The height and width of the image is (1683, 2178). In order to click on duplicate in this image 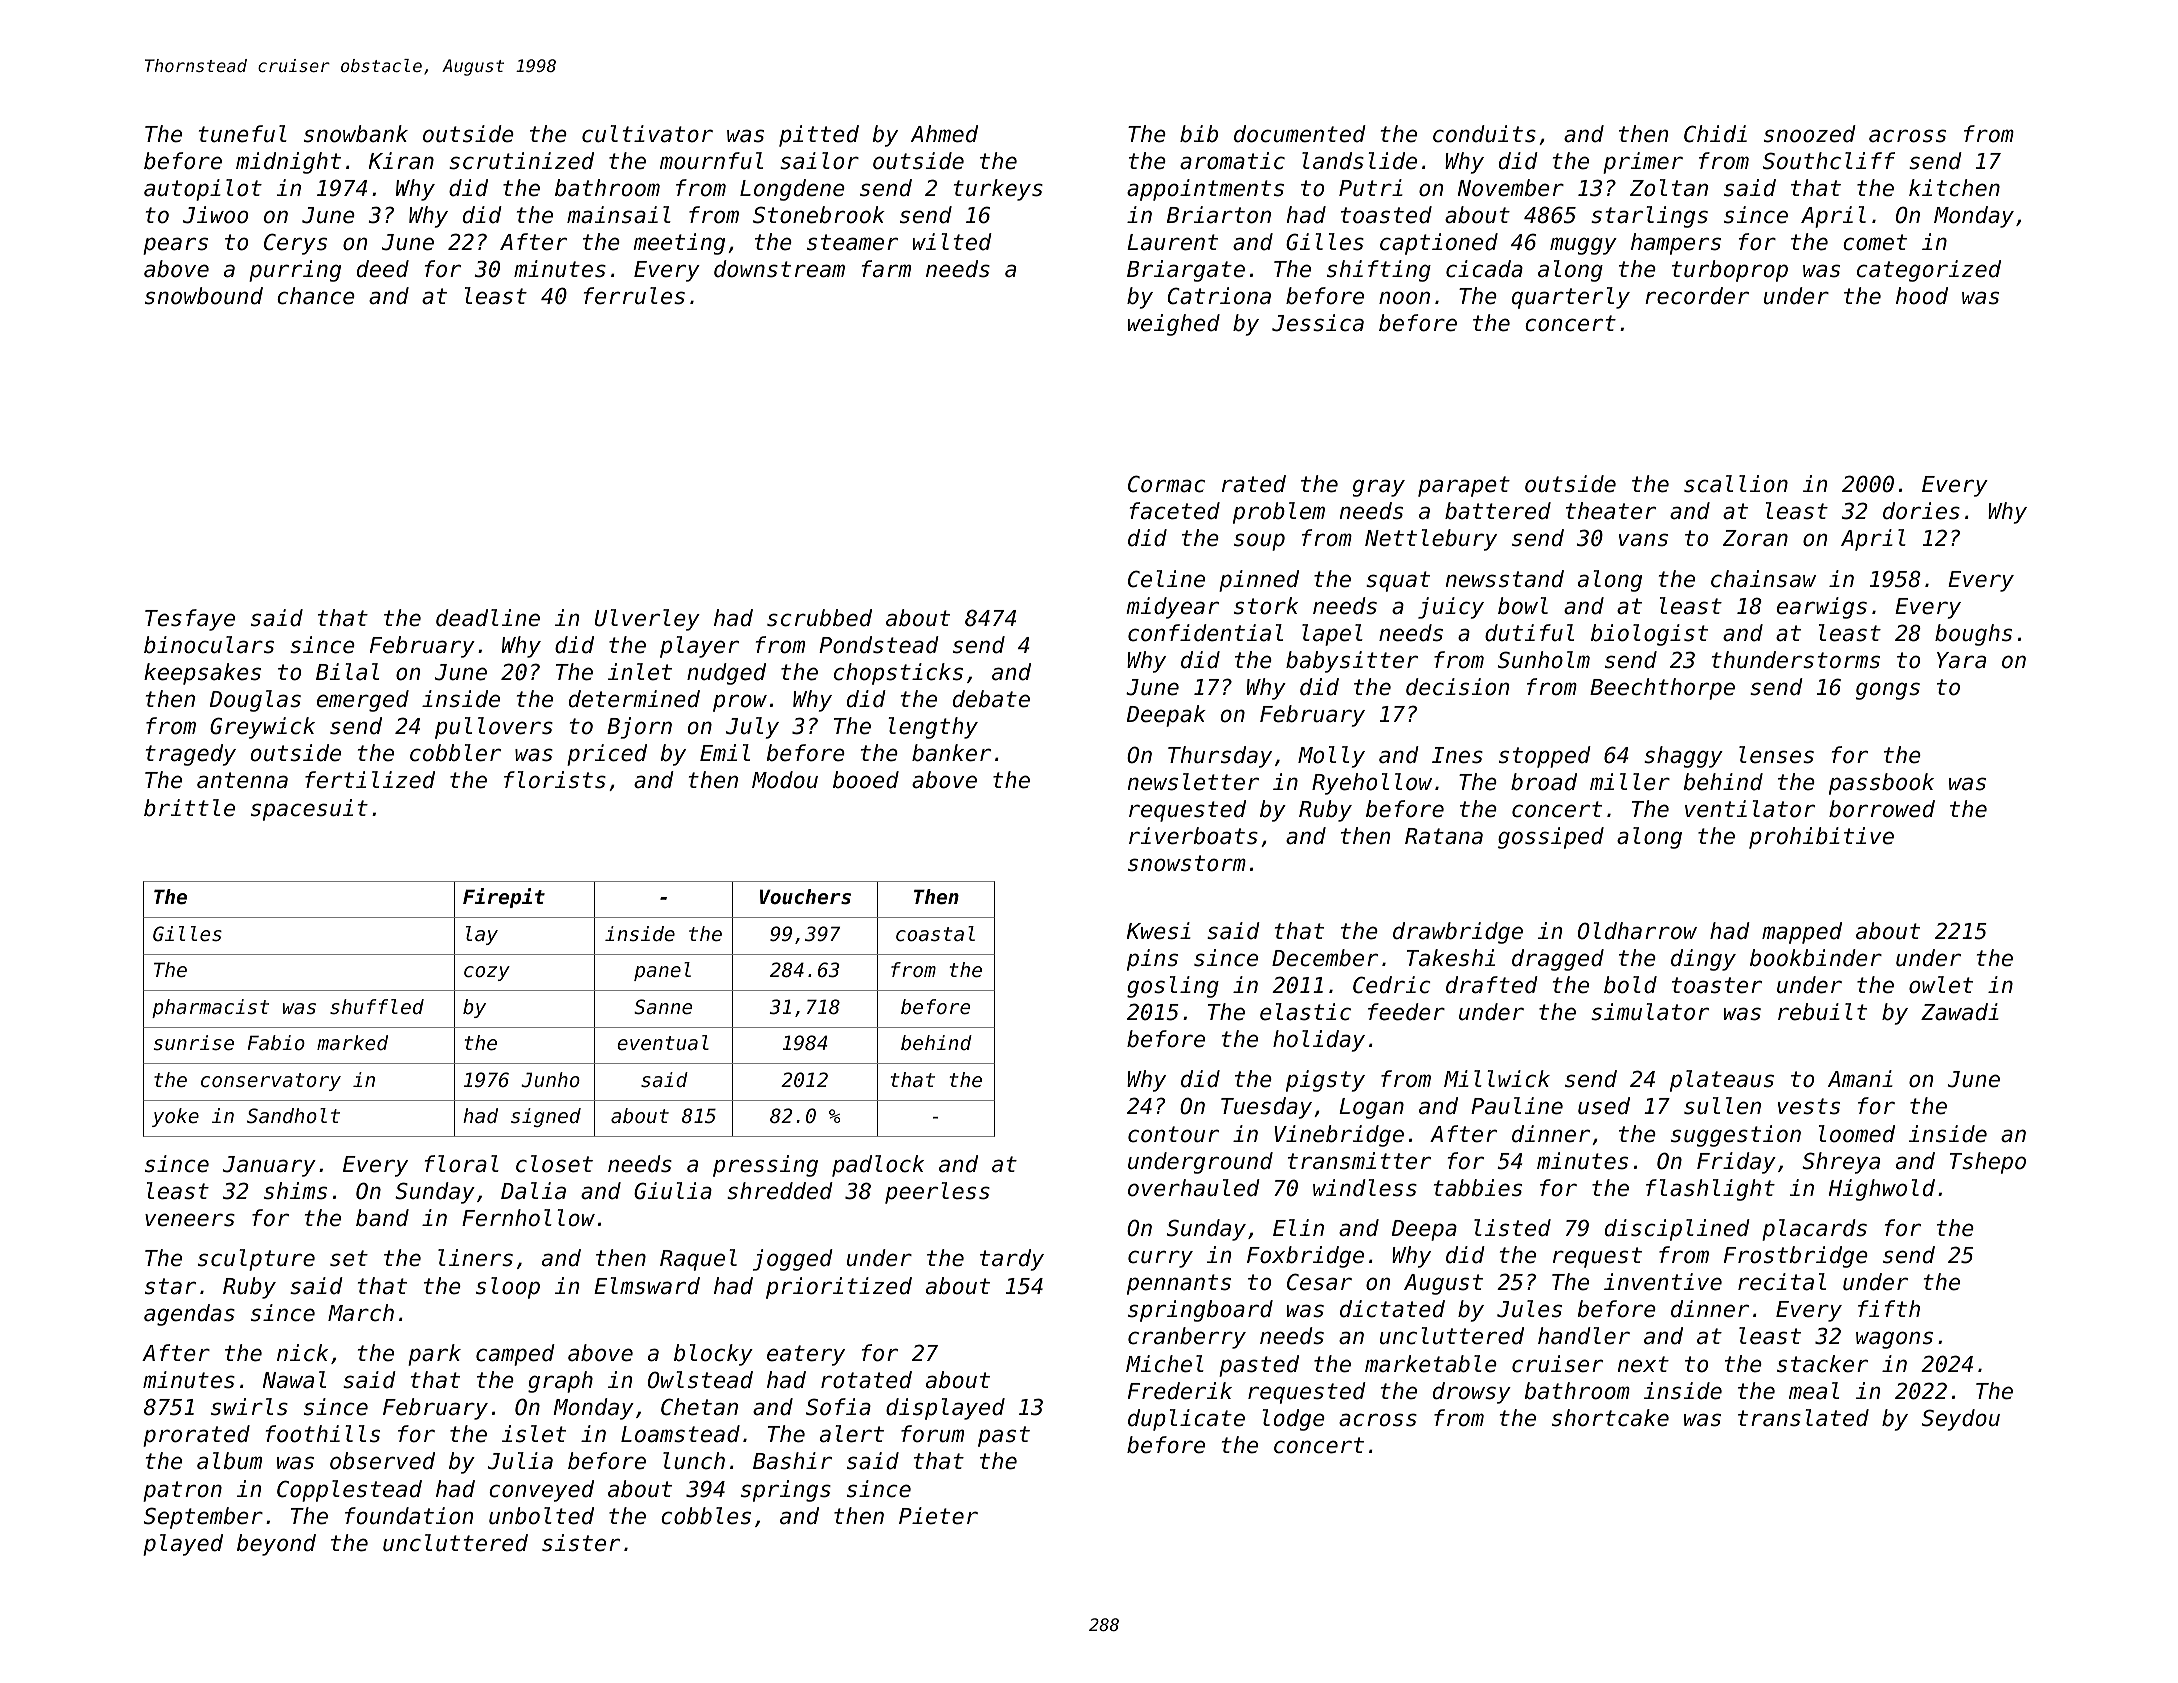, I will do `click(1186, 1420)`.
